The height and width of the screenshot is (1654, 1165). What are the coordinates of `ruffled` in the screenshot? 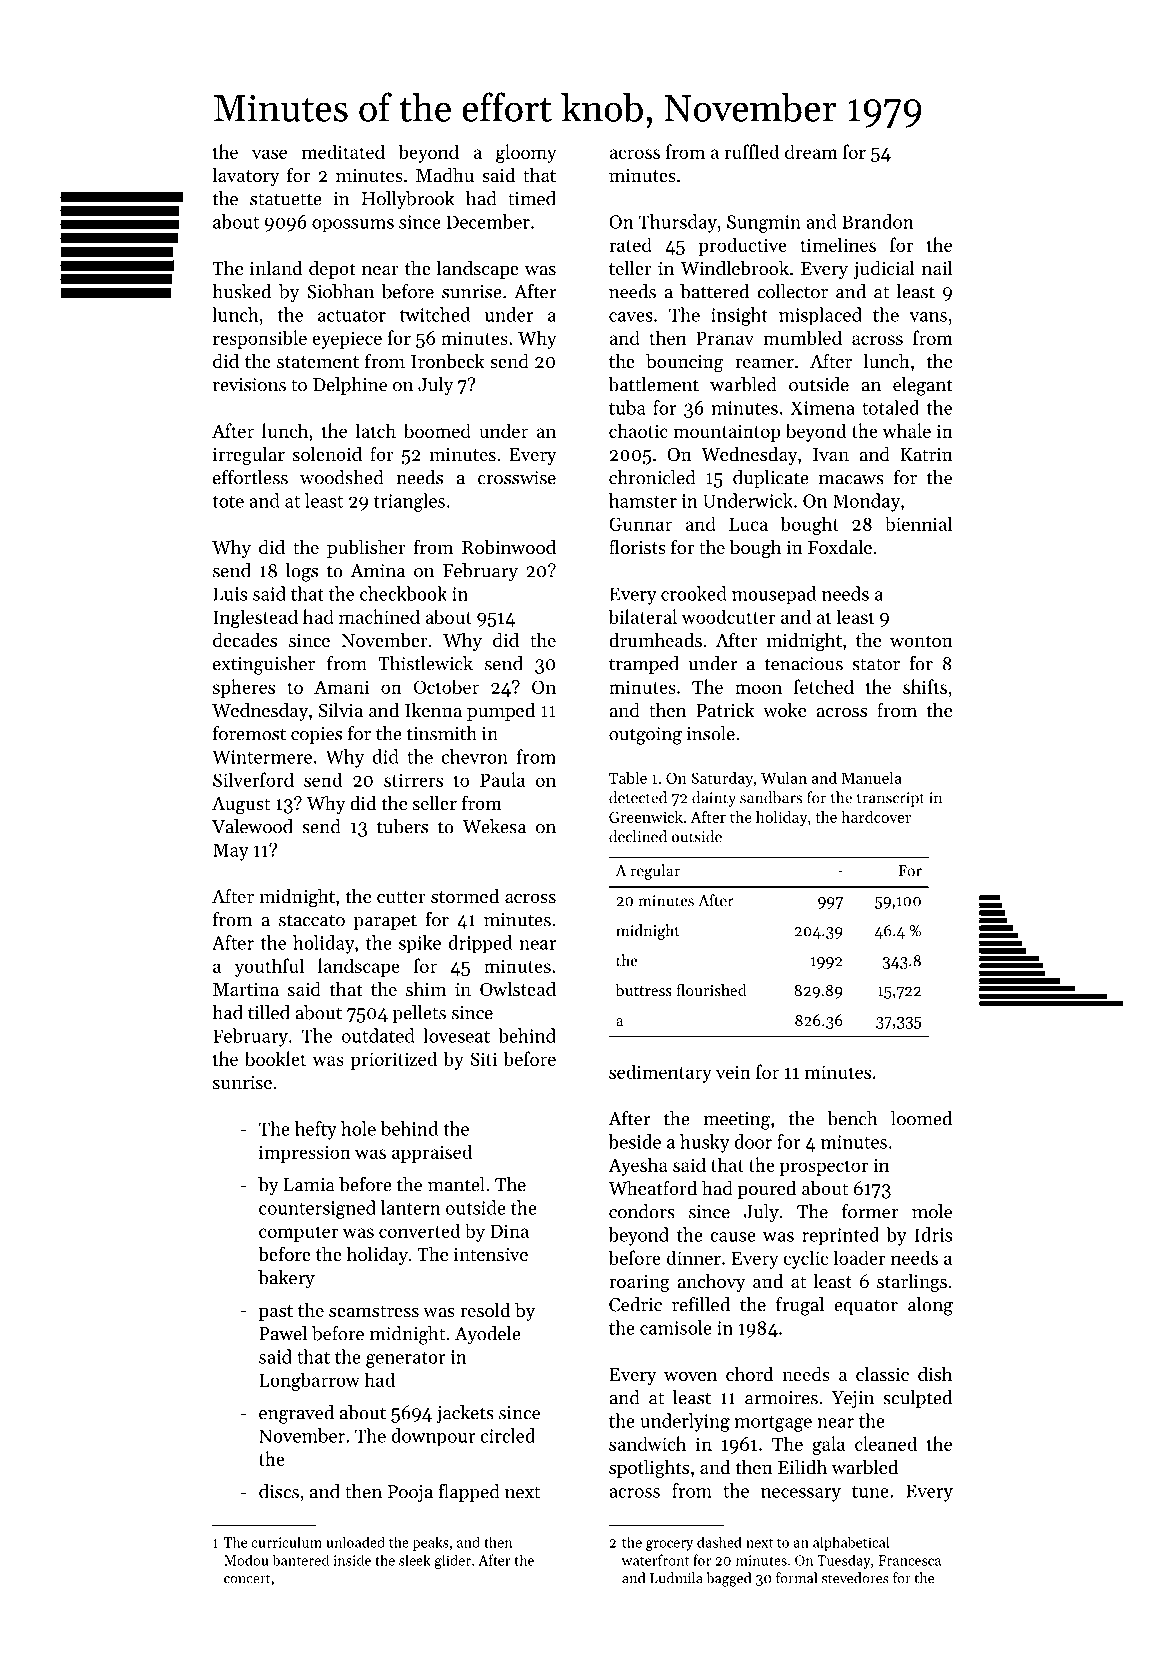 It's located at (752, 151).
